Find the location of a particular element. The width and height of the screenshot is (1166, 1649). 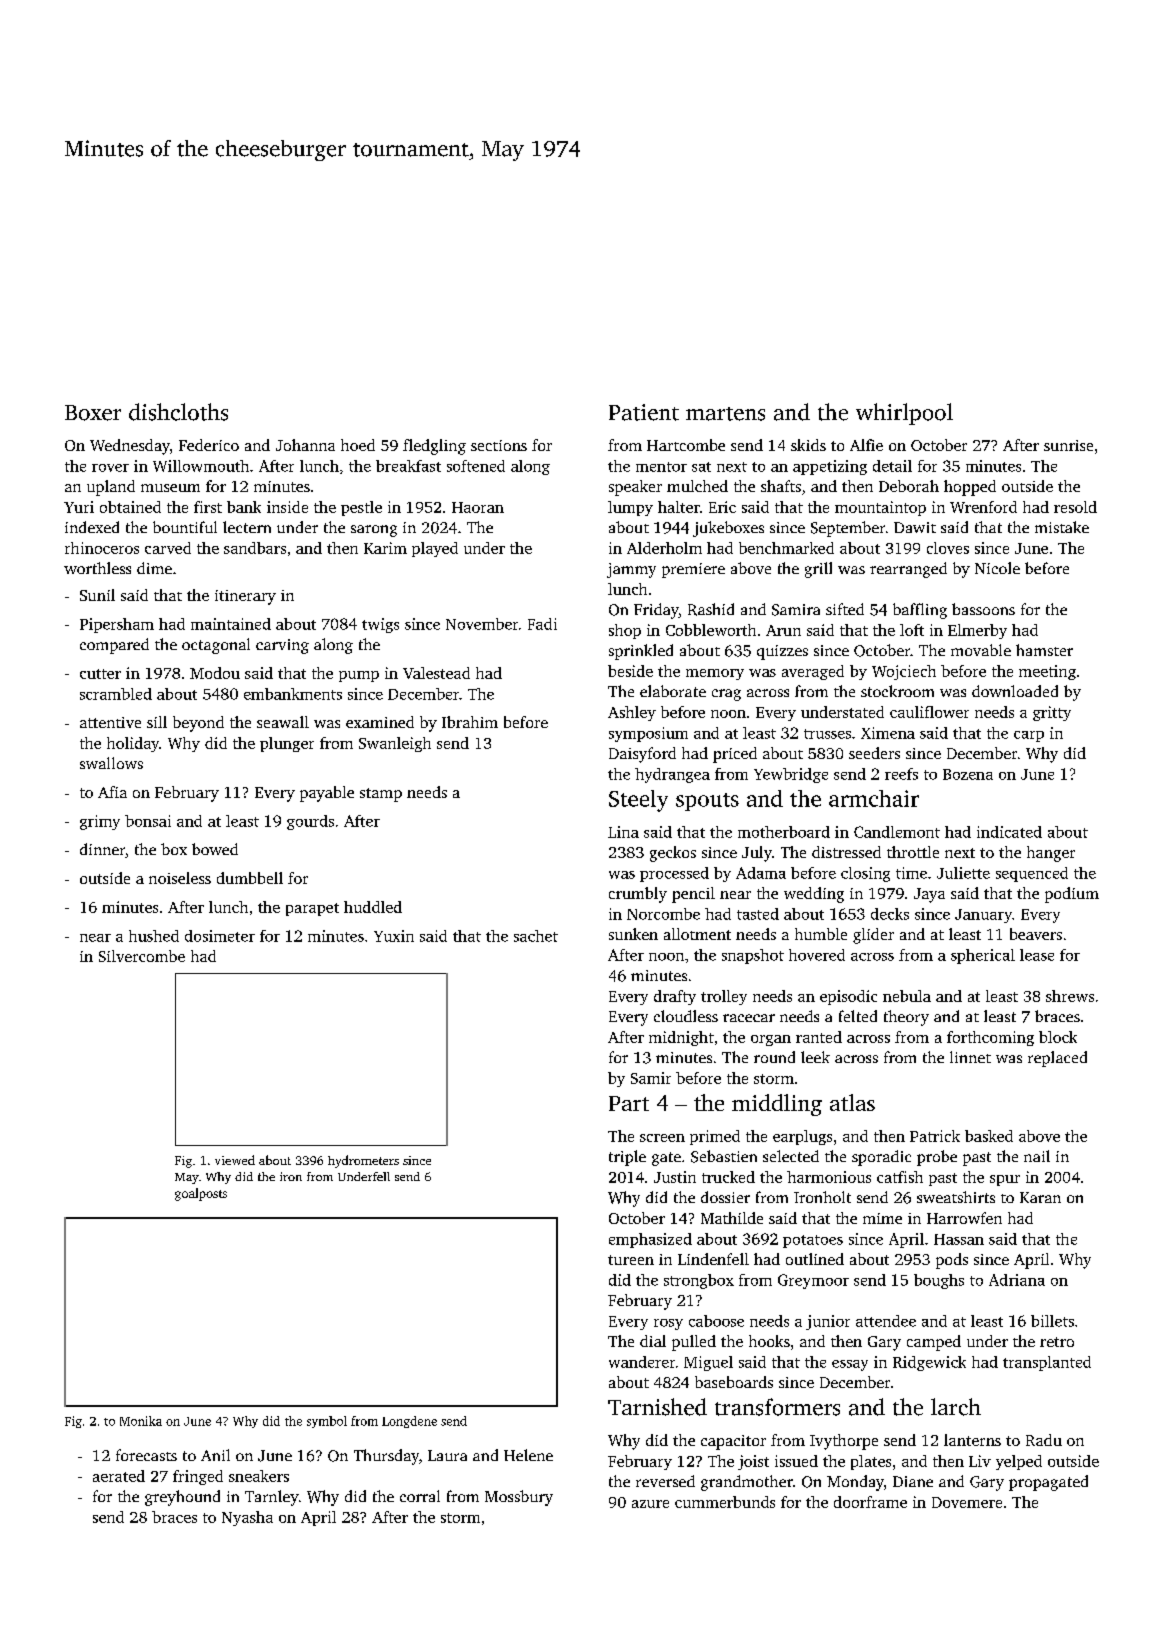

Mossbury is located at coordinates (519, 1498).
